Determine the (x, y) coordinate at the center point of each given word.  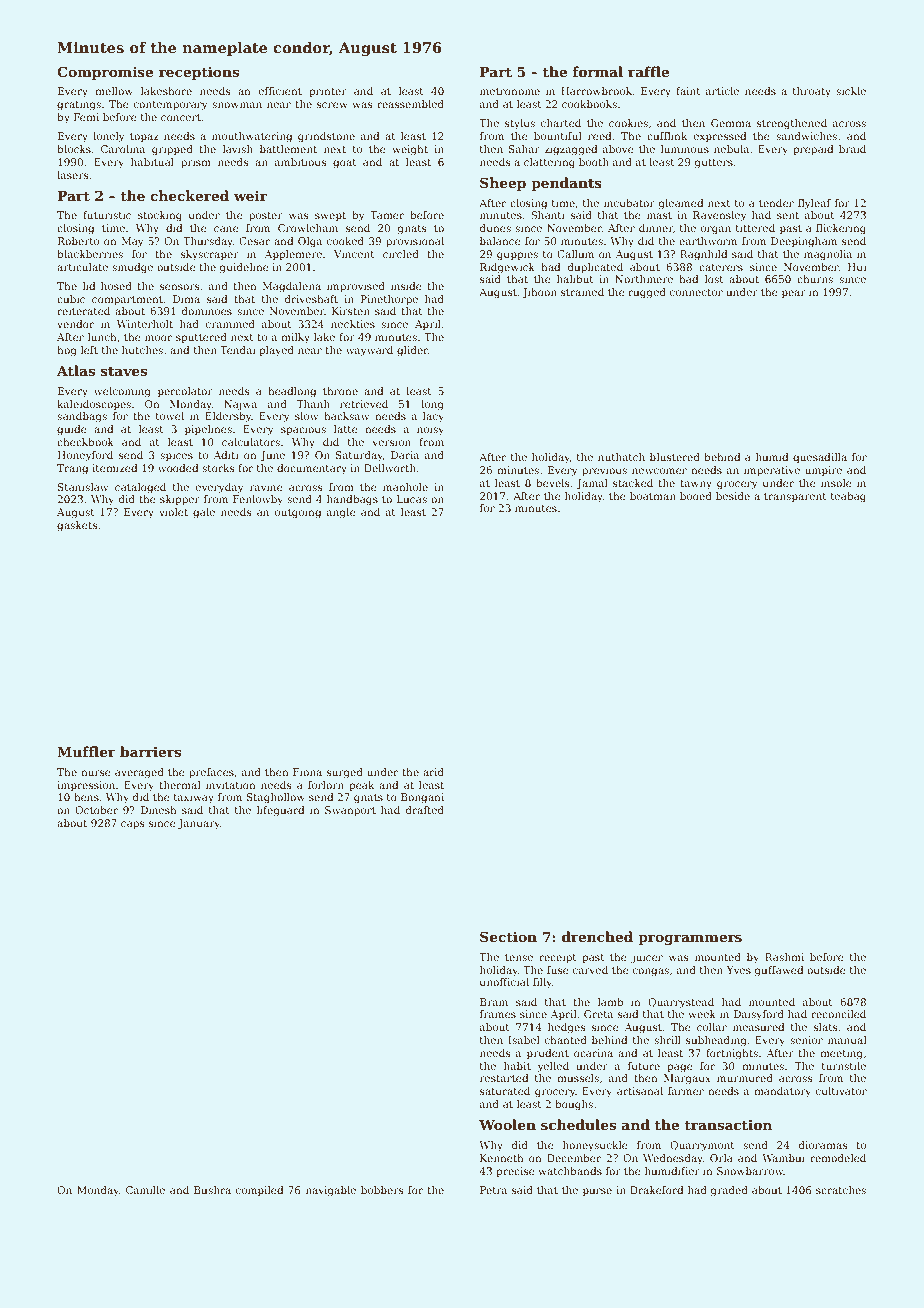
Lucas (412, 499)
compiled (259, 1191)
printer (328, 92)
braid (852, 149)
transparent (795, 497)
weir (250, 196)
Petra (493, 1190)
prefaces (211, 773)
